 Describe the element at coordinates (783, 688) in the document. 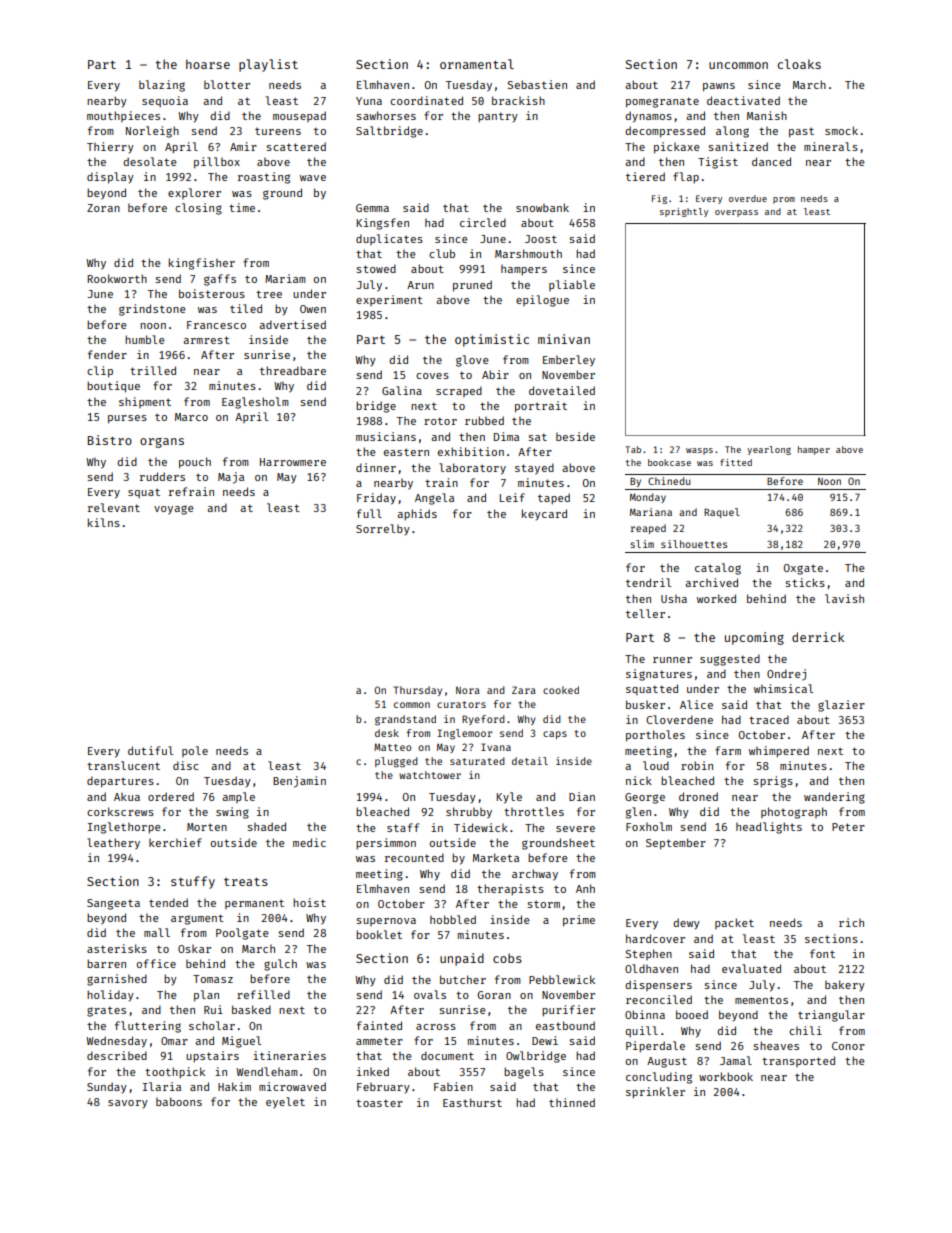

I see `whimsical` at that location.
